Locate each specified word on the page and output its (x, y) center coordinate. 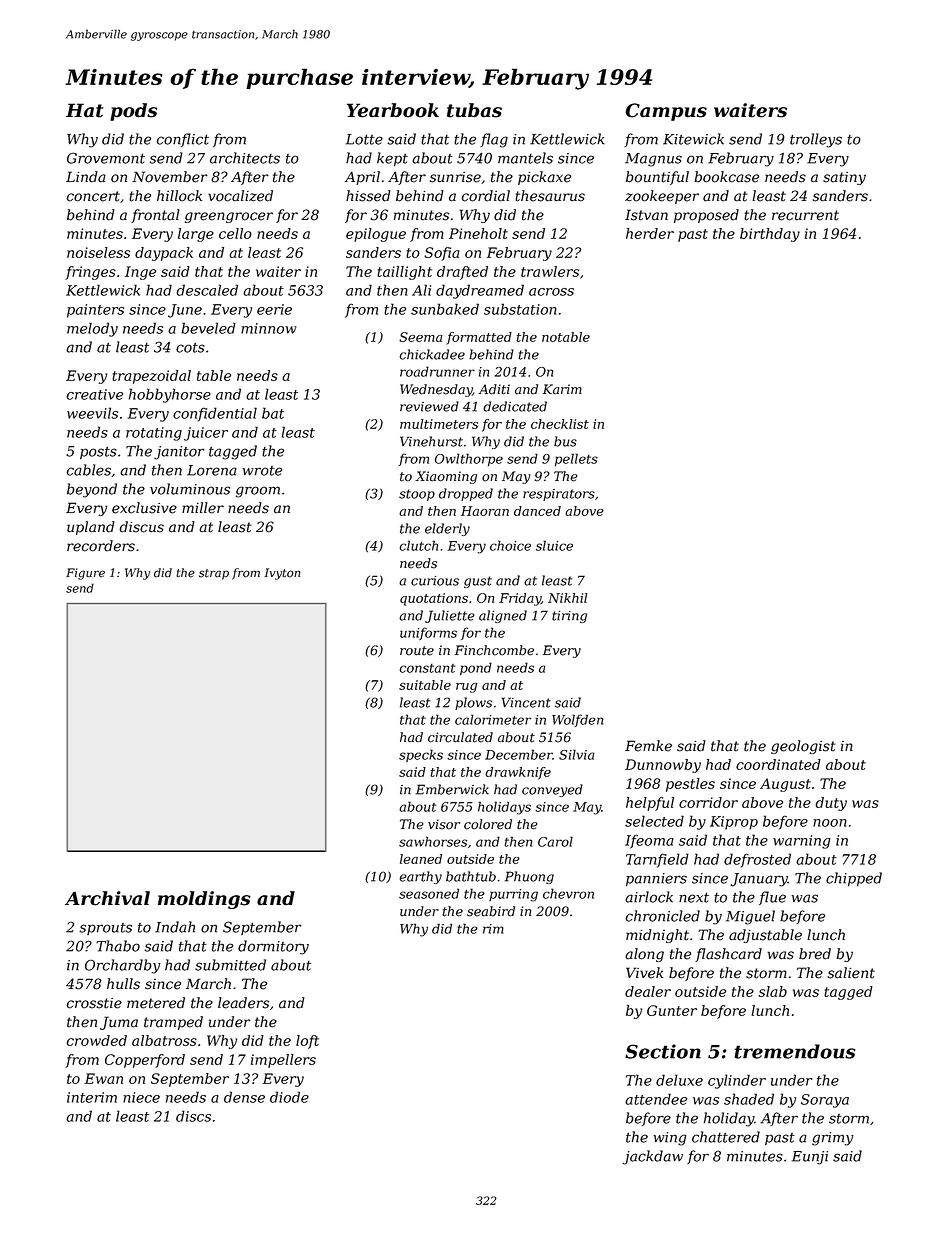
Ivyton (282, 574)
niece (141, 1097)
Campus (666, 112)
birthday (770, 235)
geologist (803, 747)
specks (421, 755)
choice (510, 545)
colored (488, 824)
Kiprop (734, 823)
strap (214, 574)
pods (134, 112)
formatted (479, 338)
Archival (107, 898)
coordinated (778, 764)
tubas (474, 110)
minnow (269, 328)
